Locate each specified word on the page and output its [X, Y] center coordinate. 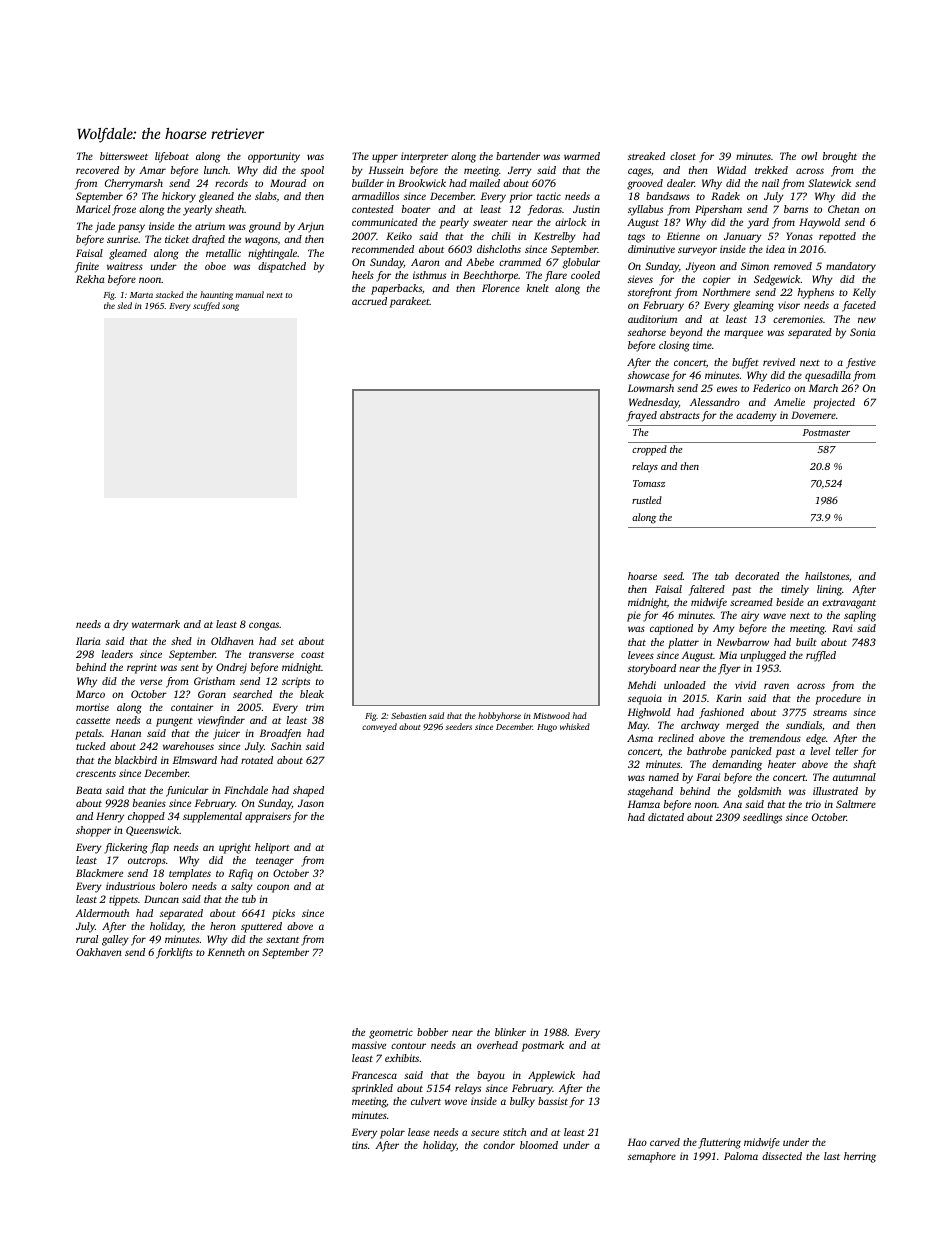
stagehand [650, 792]
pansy [131, 228]
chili [501, 236]
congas [264, 626]
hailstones [827, 576]
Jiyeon [700, 267]
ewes [727, 389]
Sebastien [408, 715]
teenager [275, 862]
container [192, 707]
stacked [170, 294]
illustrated [835, 791]
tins [360, 1145]
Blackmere [99, 873]
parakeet [410, 302]
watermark [156, 624]
